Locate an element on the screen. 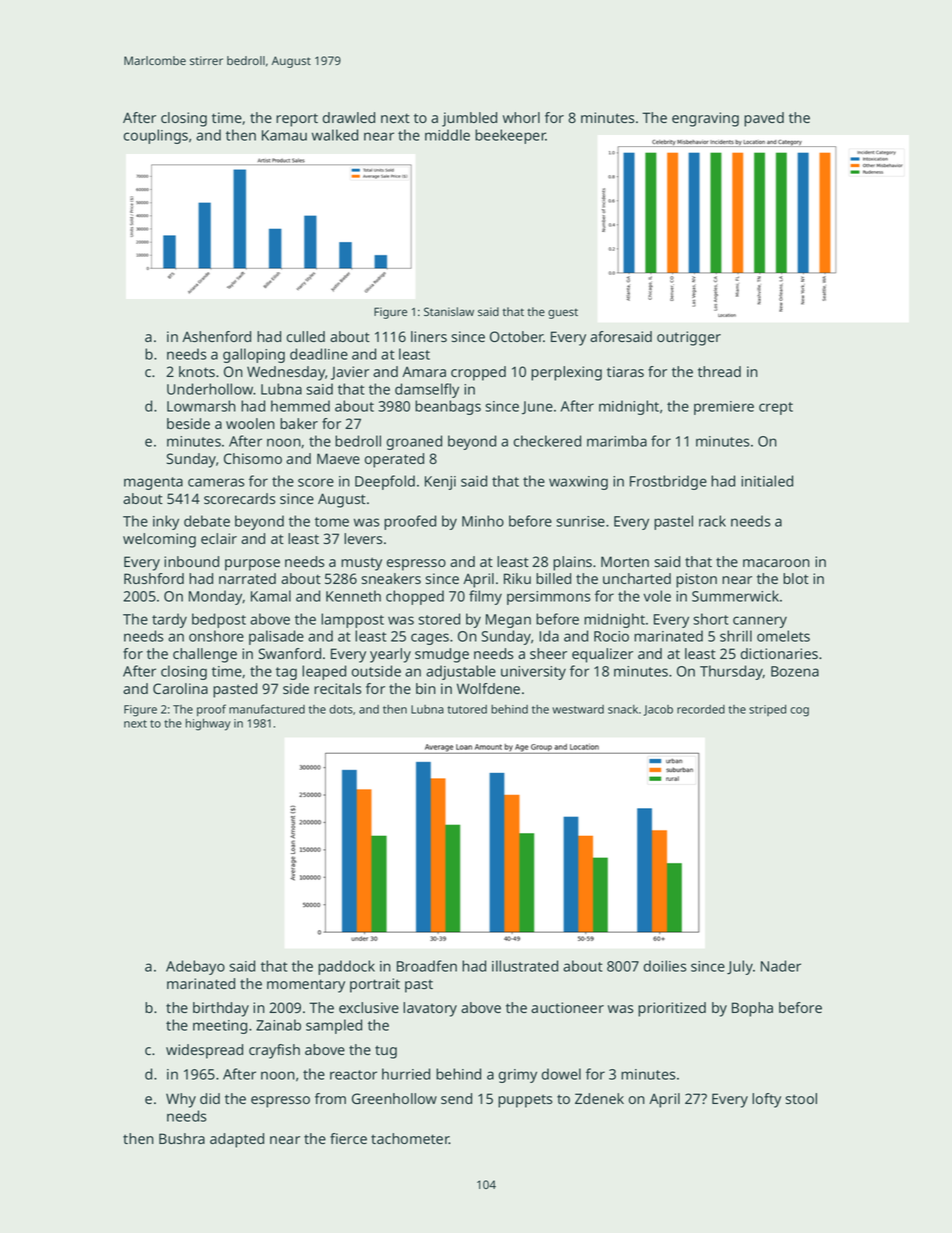 Image resolution: width=952 pixels, height=1233 pixels. beekeeper is located at coordinates (510, 136).
